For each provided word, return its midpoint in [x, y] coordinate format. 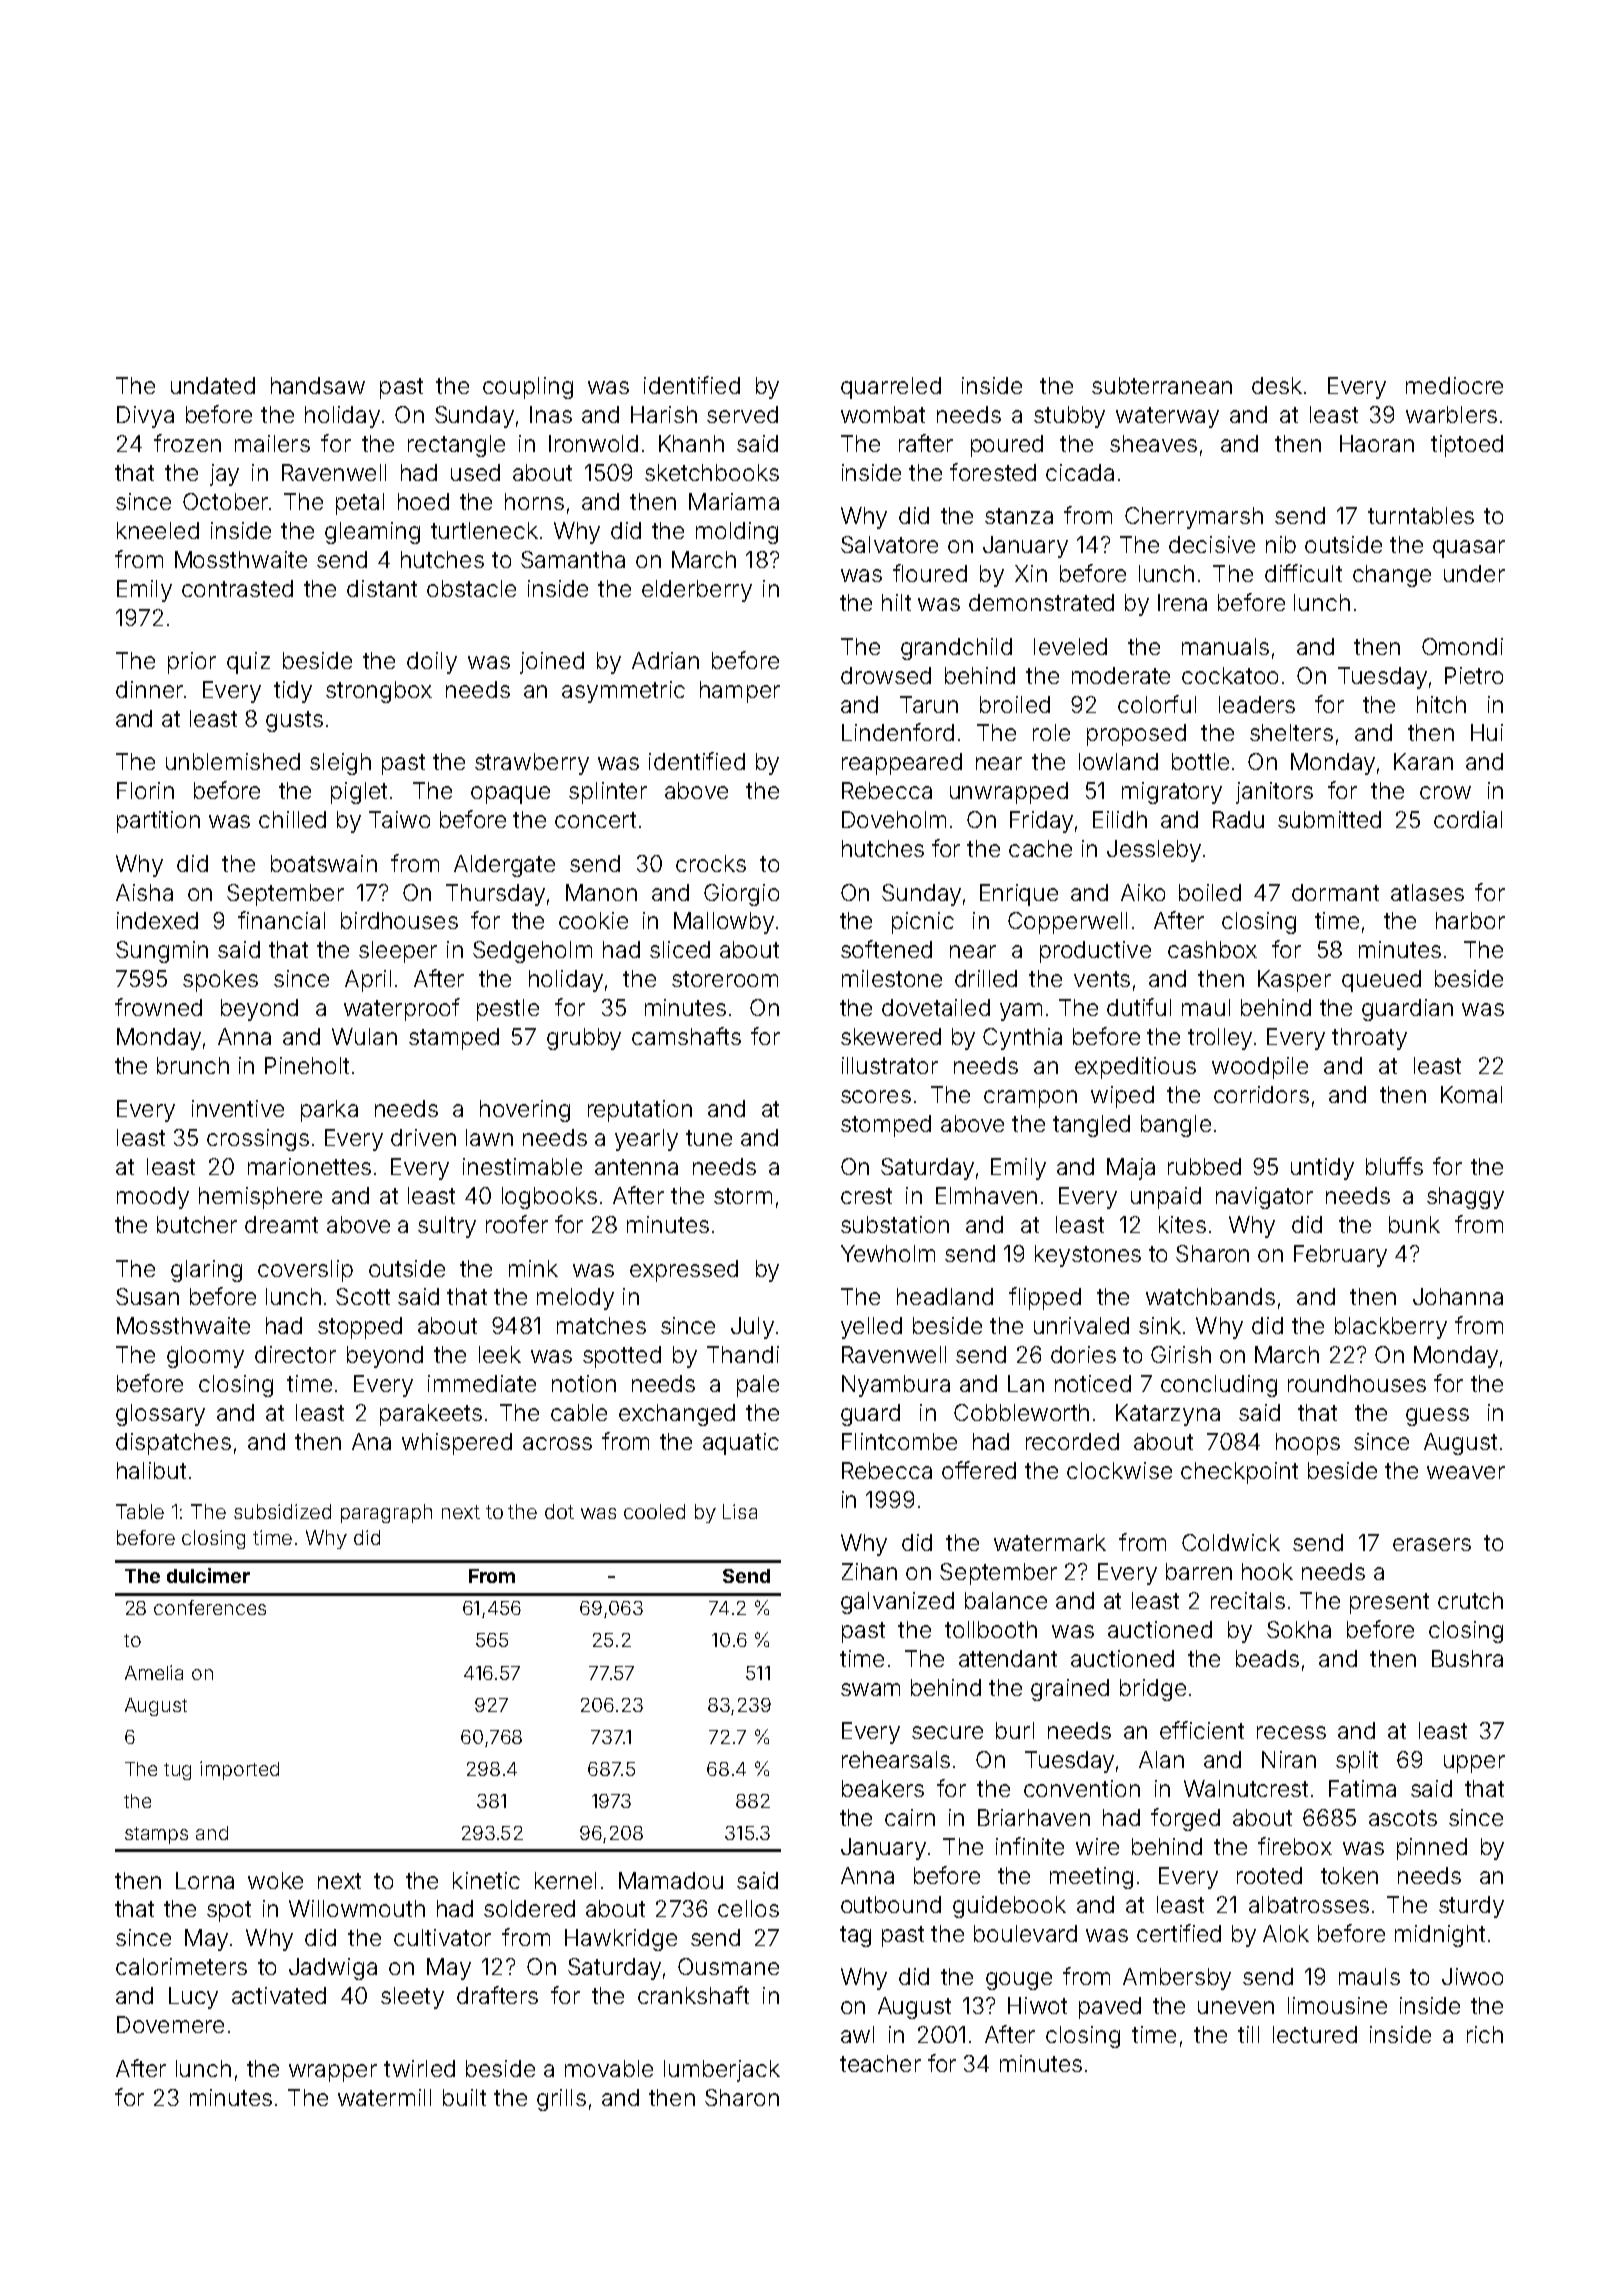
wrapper [333, 2073]
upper [1474, 1764]
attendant [1008, 1658]
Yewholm [888, 1253]
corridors [1261, 1094]
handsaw [318, 385]
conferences [210, 1607]
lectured [1315, 2034]
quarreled [891, 388]
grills [561, 2100]
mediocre [1454, 385]
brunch [193, 1065]
